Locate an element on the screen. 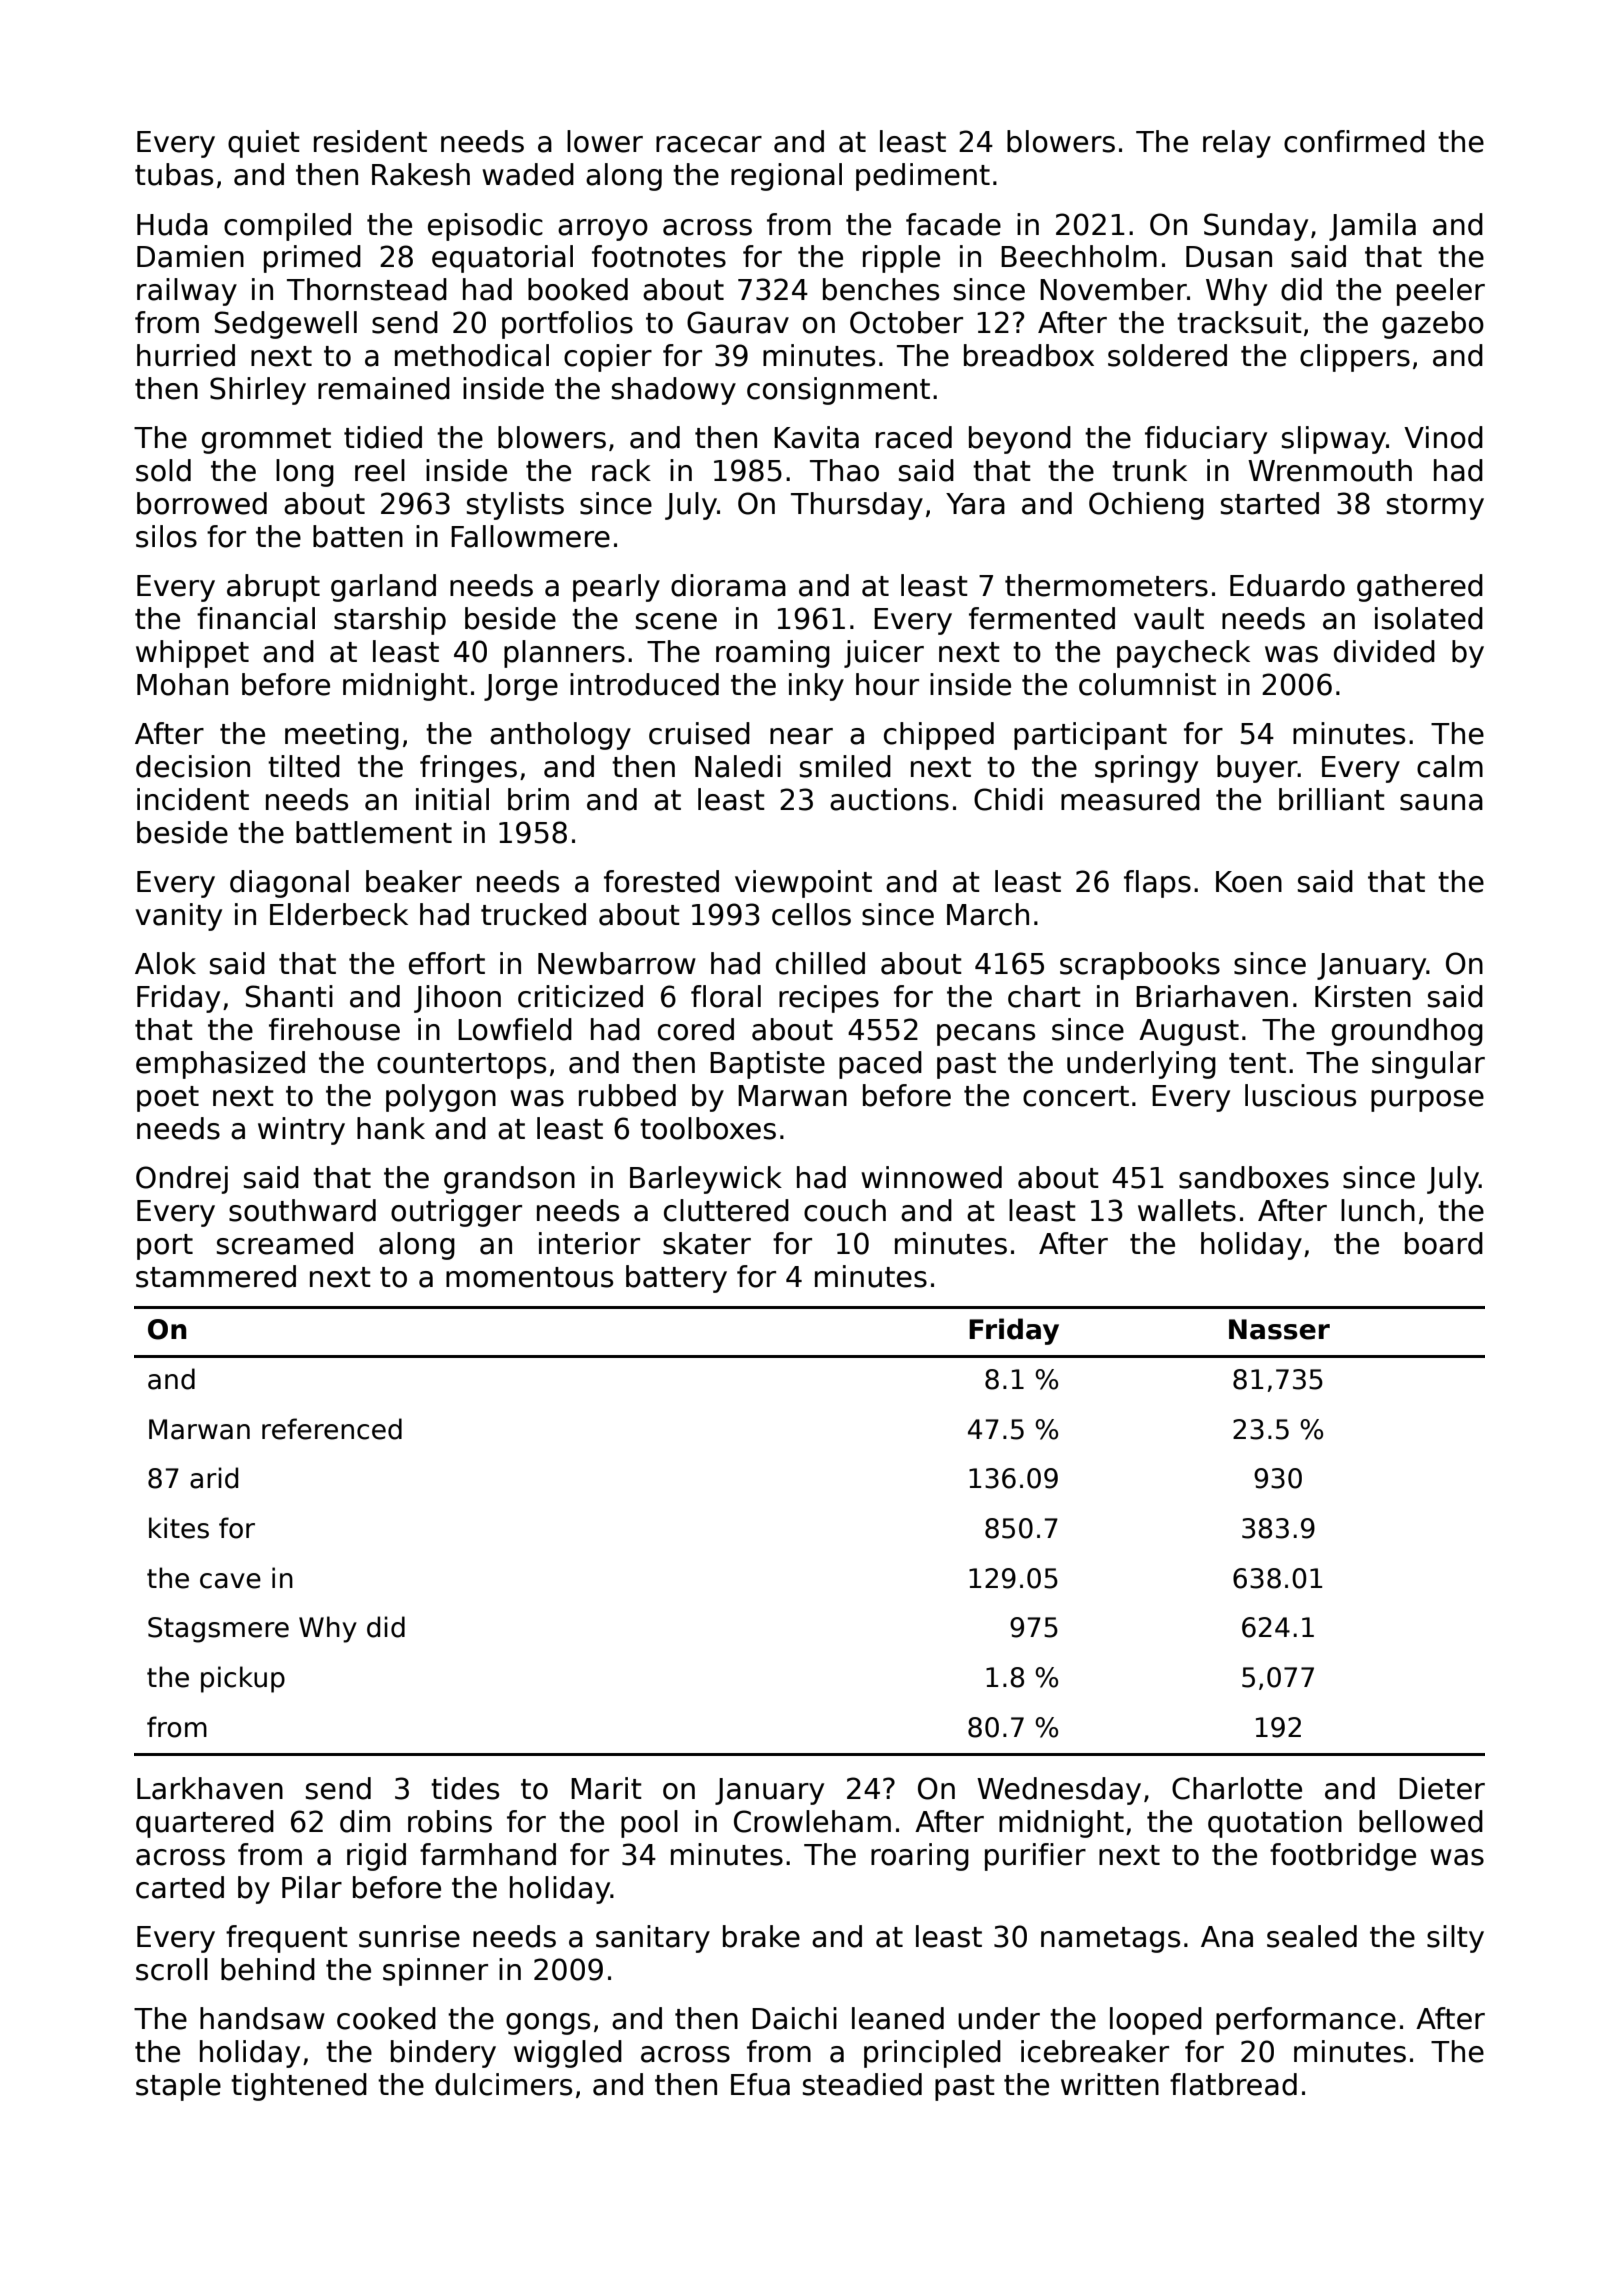 The height and width of the screenshot is (2292, 1620). Dieter is located at coordinates (1442, 1788).
